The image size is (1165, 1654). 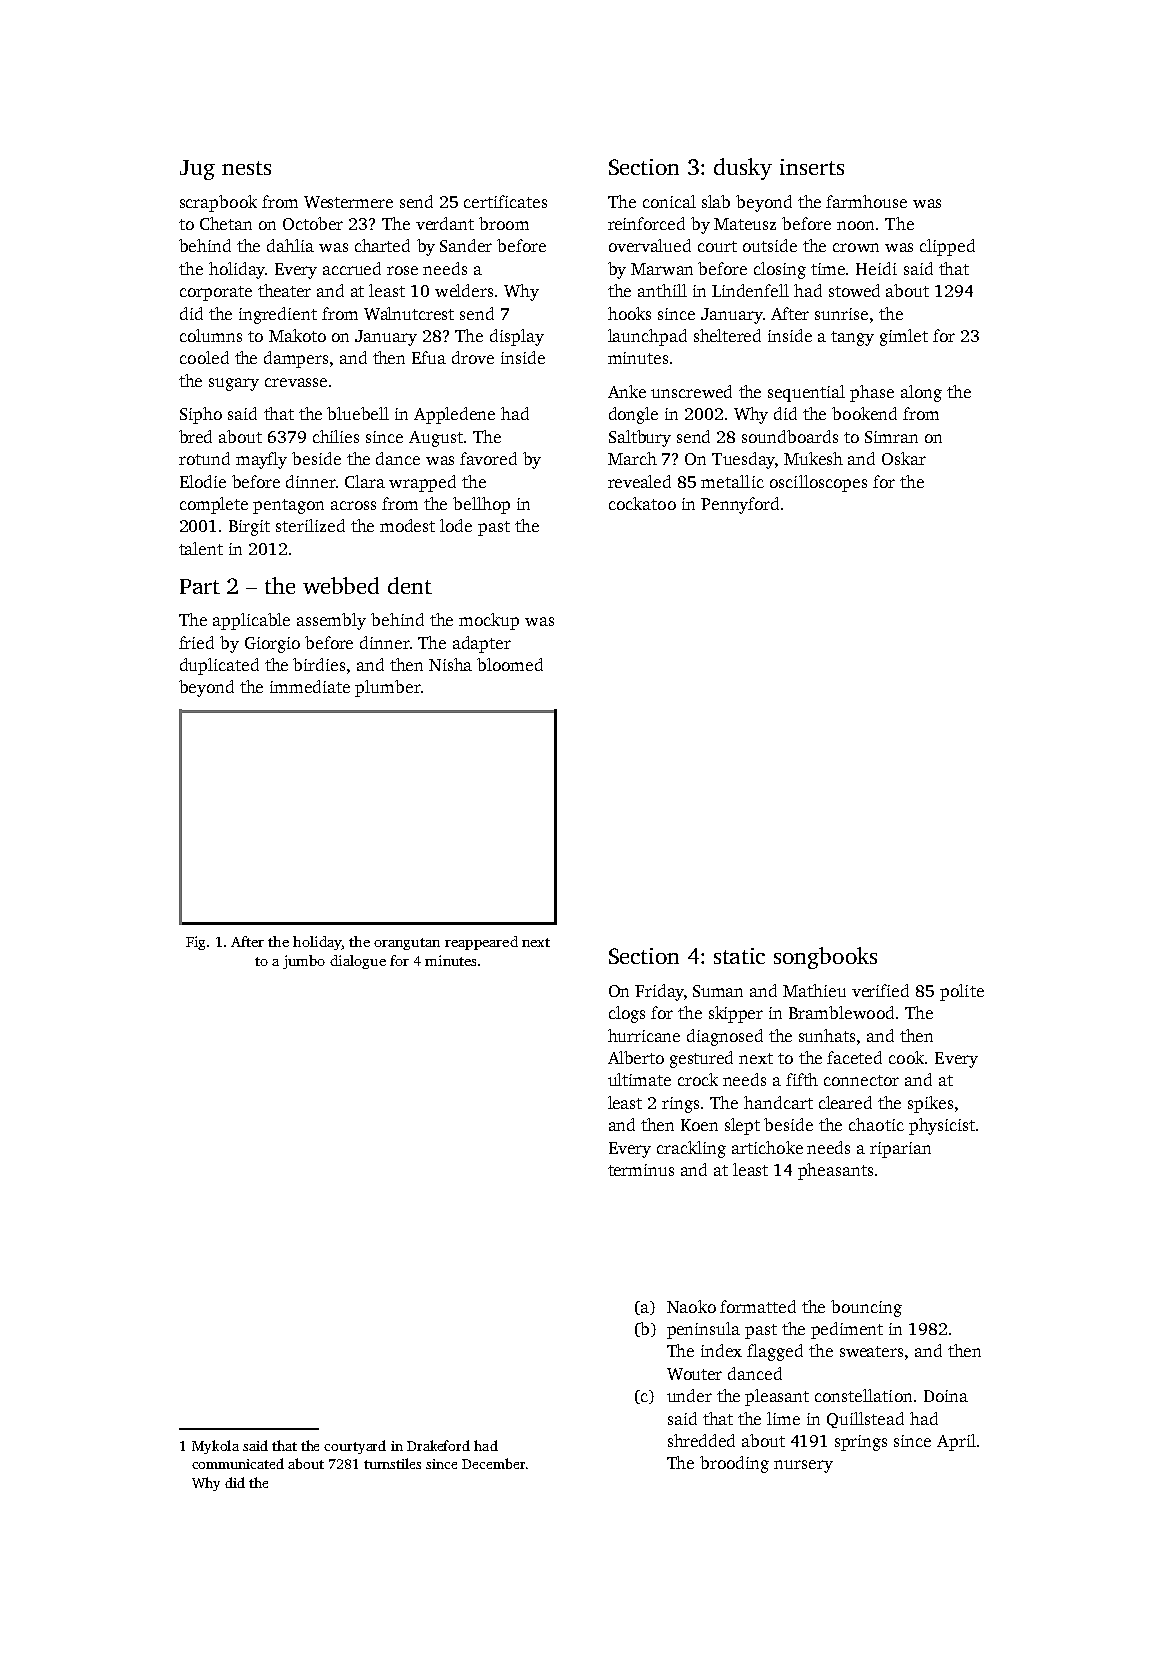 I want to click on bloomed, so click(x=510, y=664).
